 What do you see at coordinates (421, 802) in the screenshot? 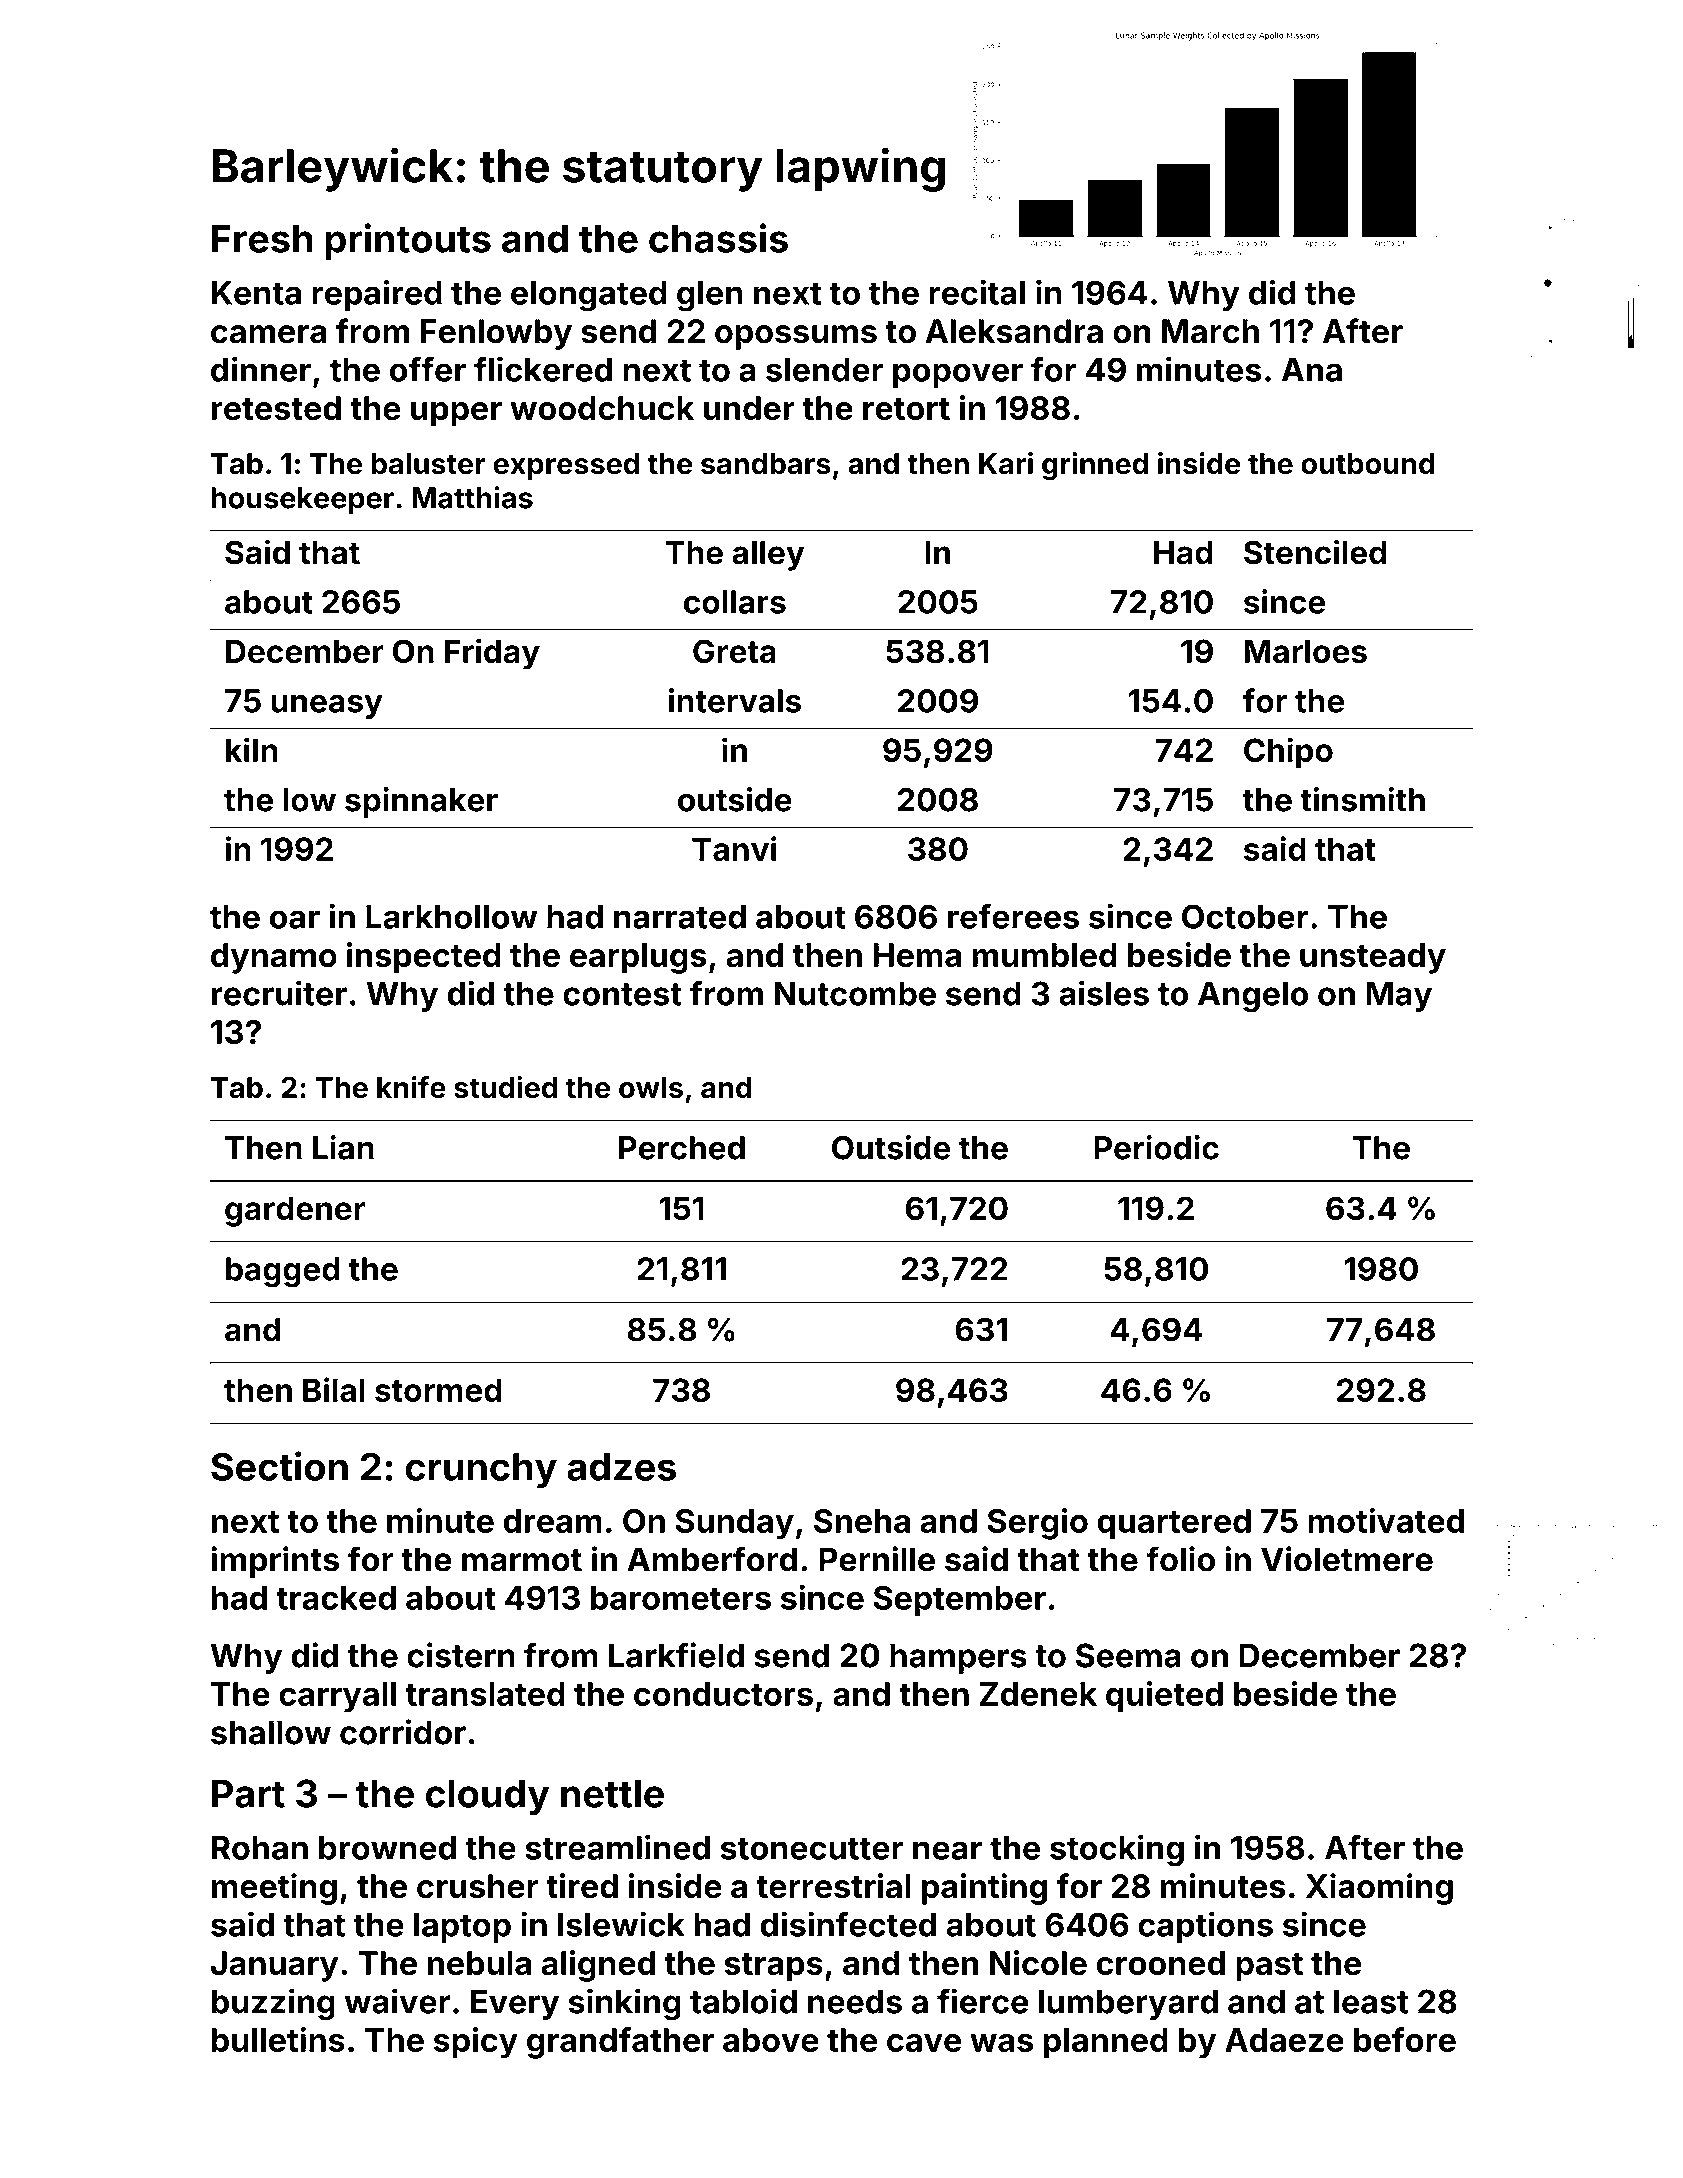
I see `spinnaker` at bounding box center [421, 802].
